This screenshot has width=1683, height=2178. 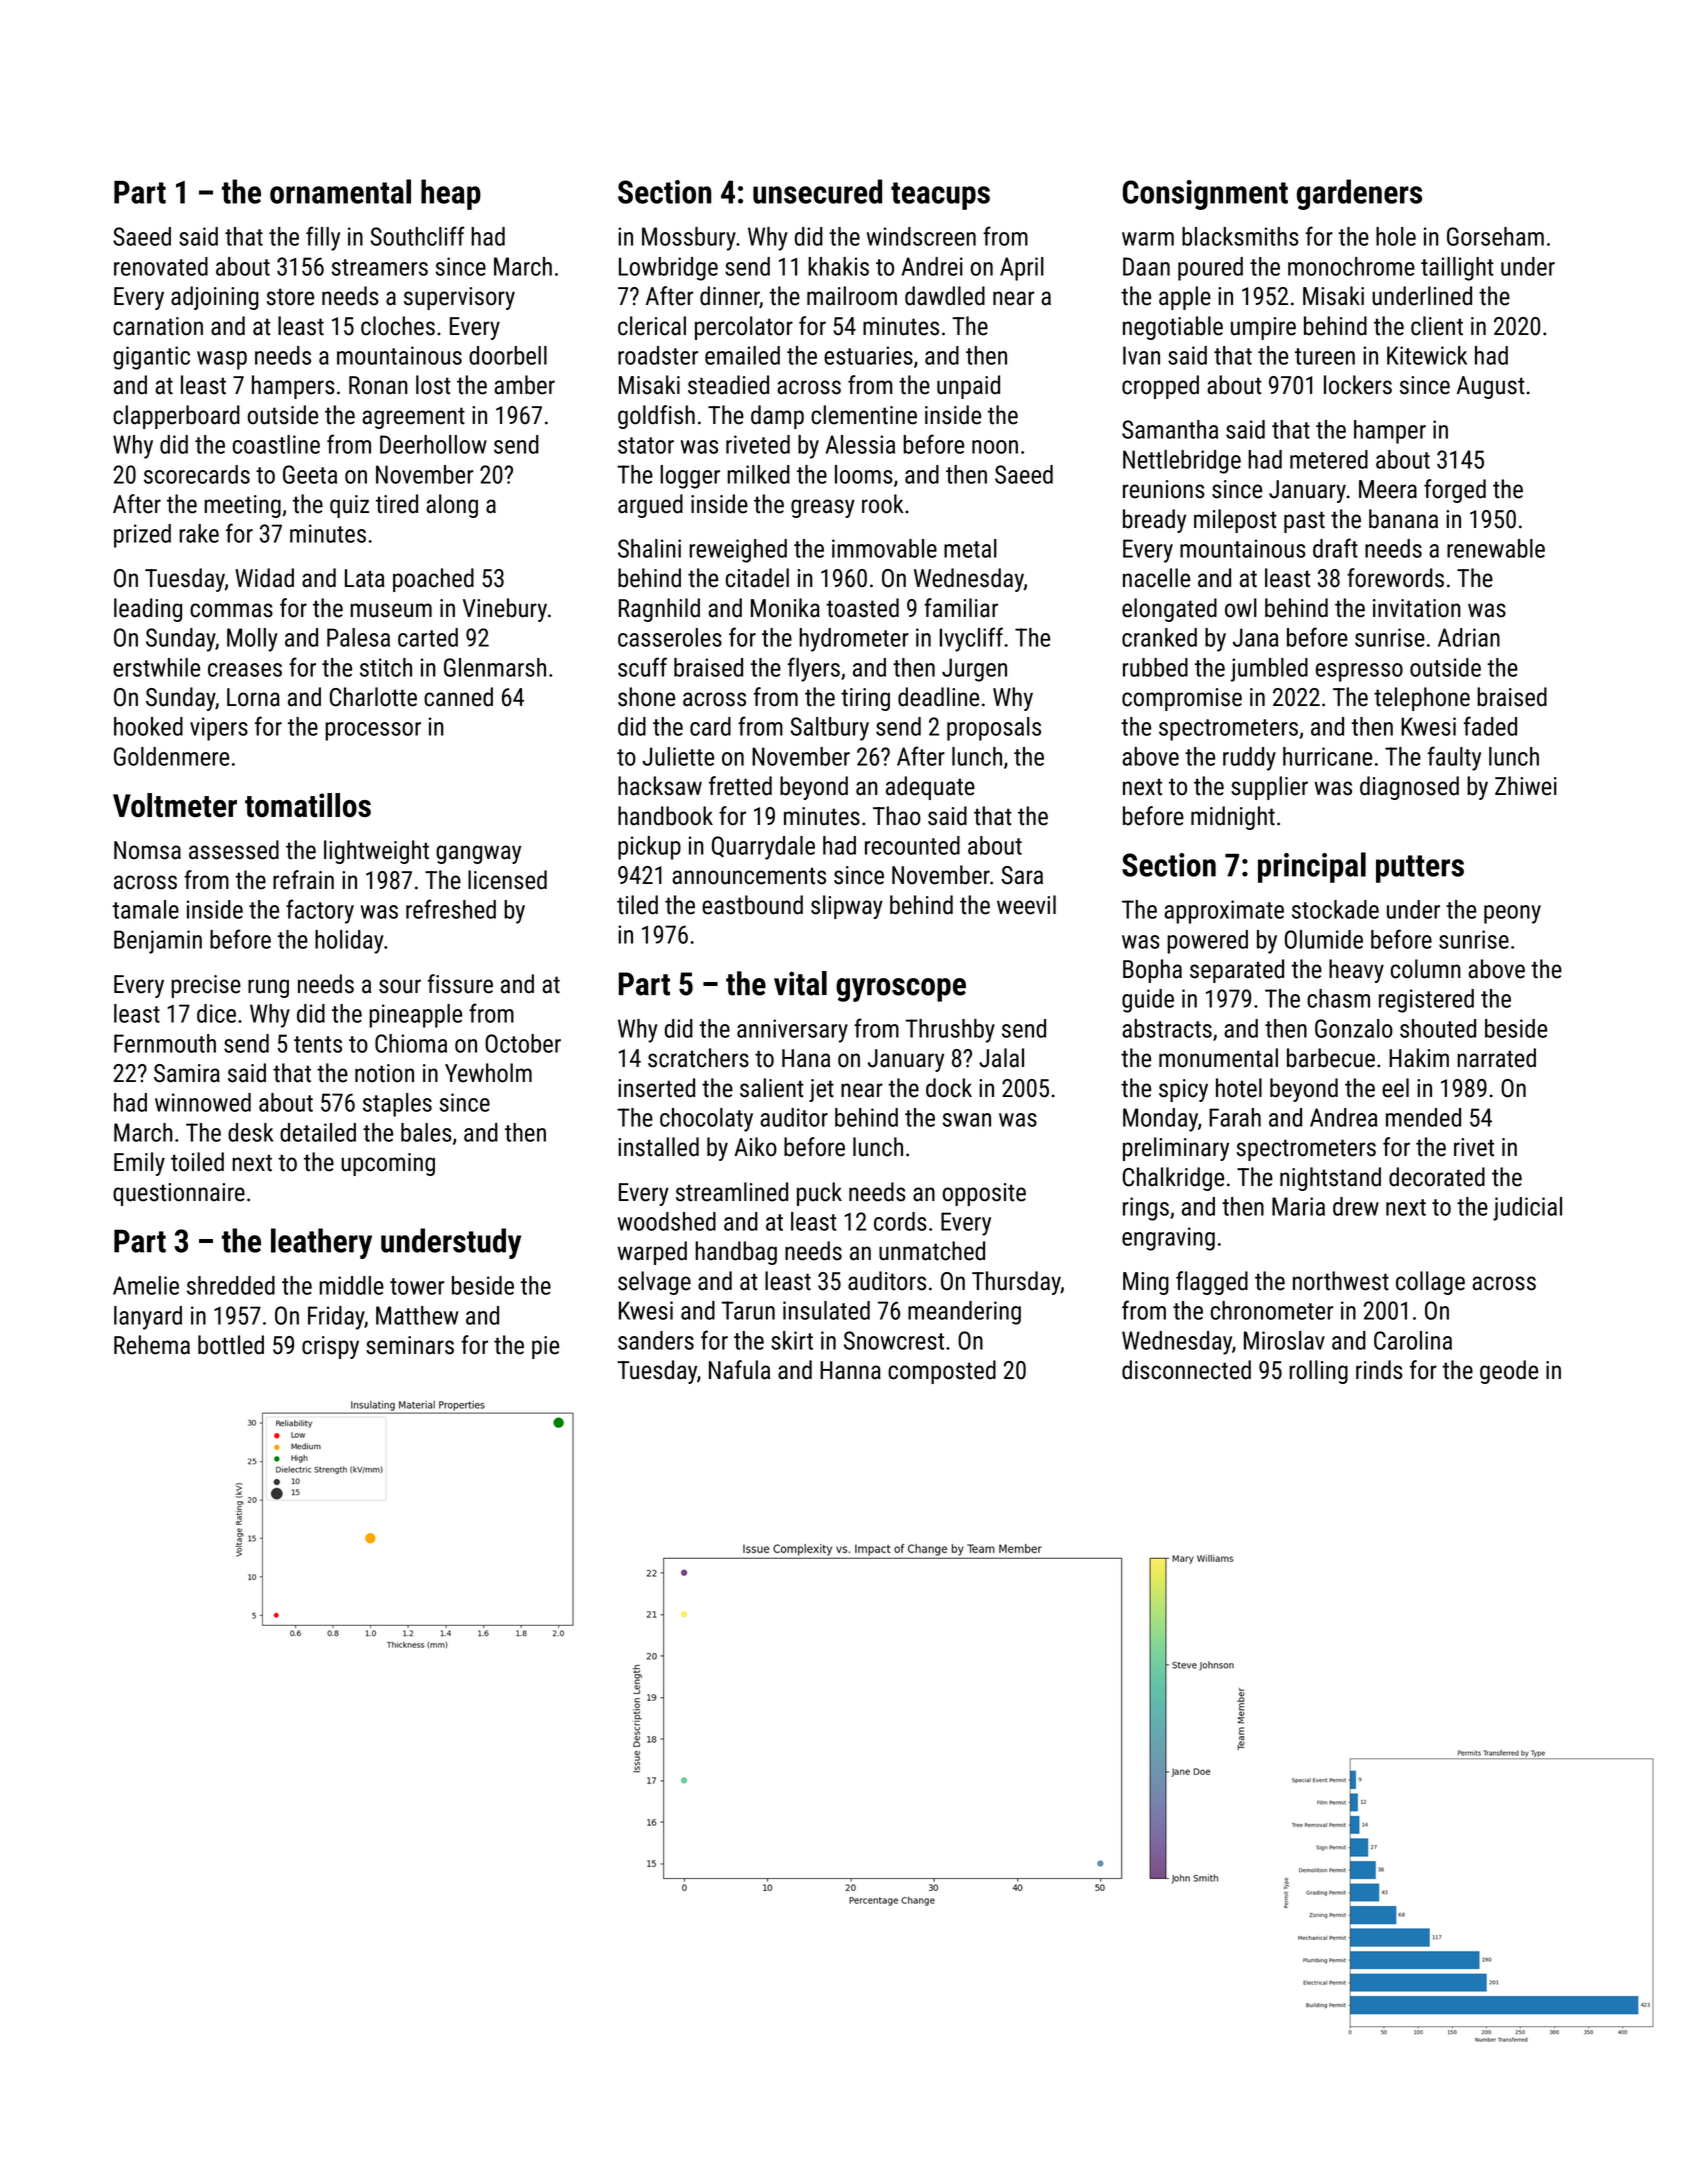 I want to click on looms, so click(x=864, y=474).
